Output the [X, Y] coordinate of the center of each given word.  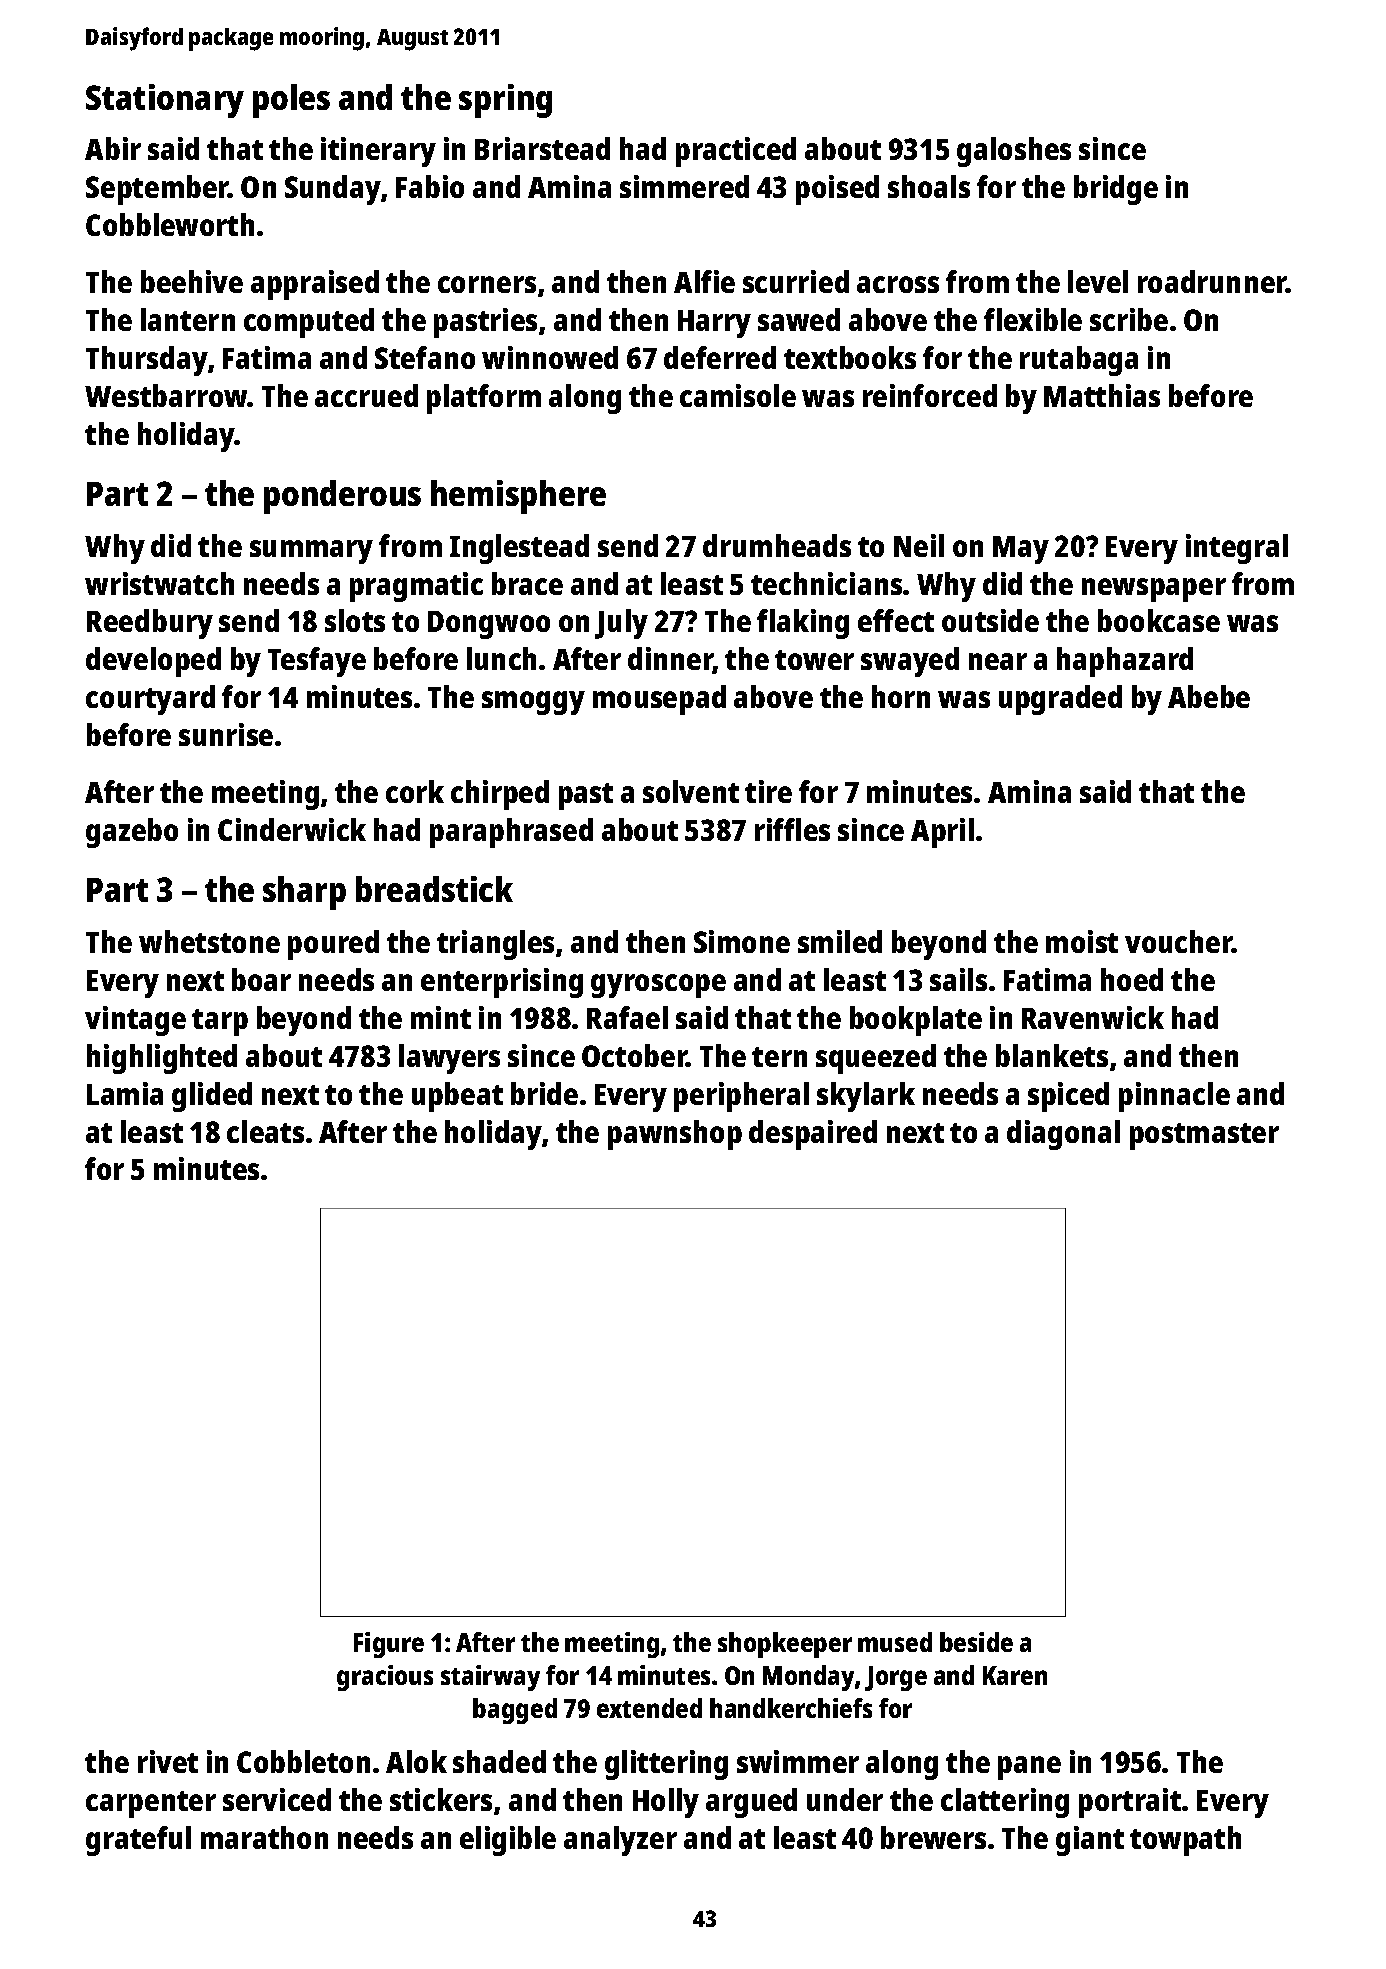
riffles [792, 829]
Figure [389, 1645]
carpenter [151, 1804]
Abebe [1209, 696]
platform [484, 399]
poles [291, 101]
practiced [736, 152]
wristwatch [159, 583]
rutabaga [1079, 361]
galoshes [1014, 152]
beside [976, 1642]
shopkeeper [785, 1645]
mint [441, 1017]
